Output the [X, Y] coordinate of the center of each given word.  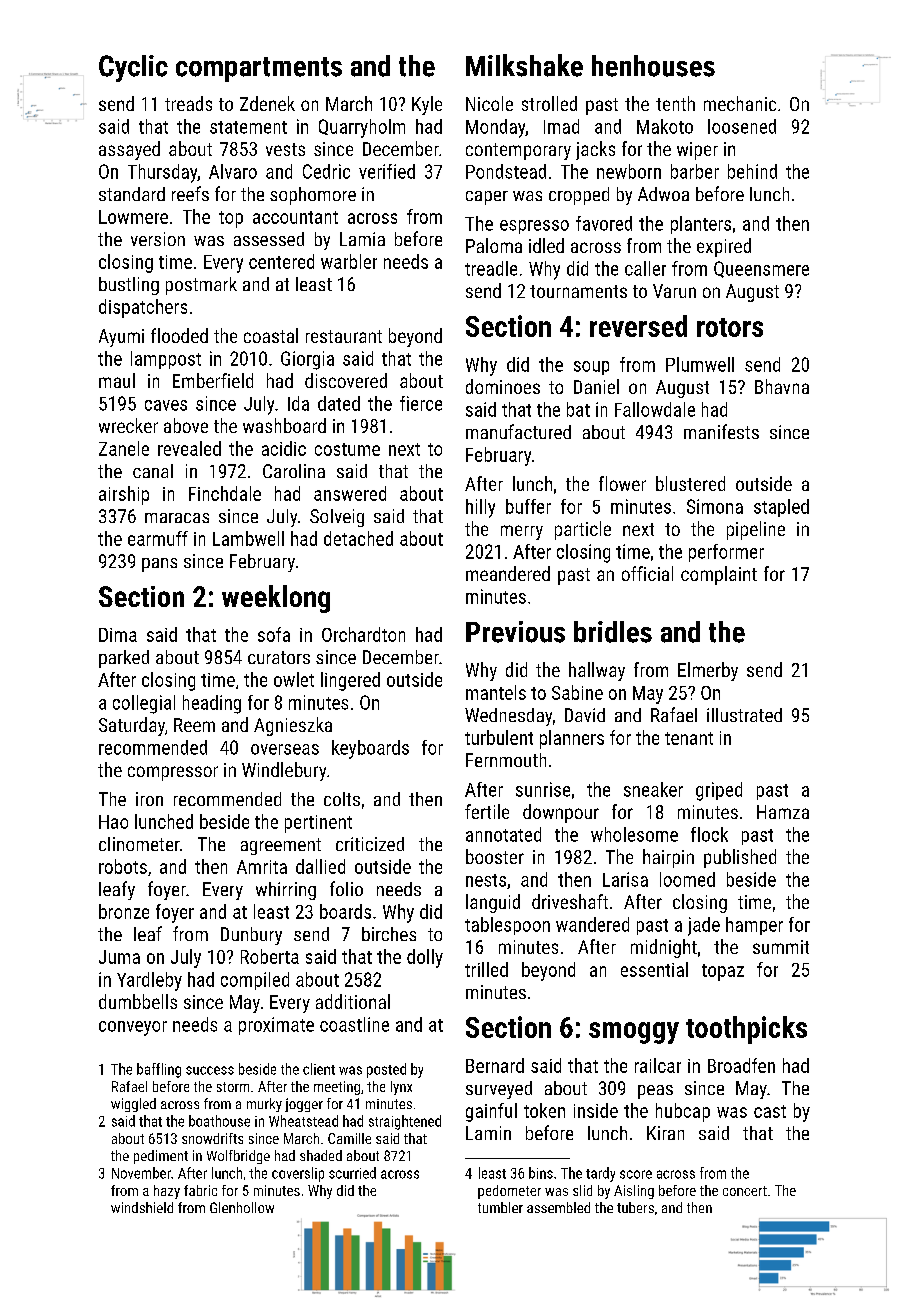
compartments [259, 69]
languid [493, 903]
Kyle [427, 105]
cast [770, 1111]
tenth [675, 103]
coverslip [298, 1174]
